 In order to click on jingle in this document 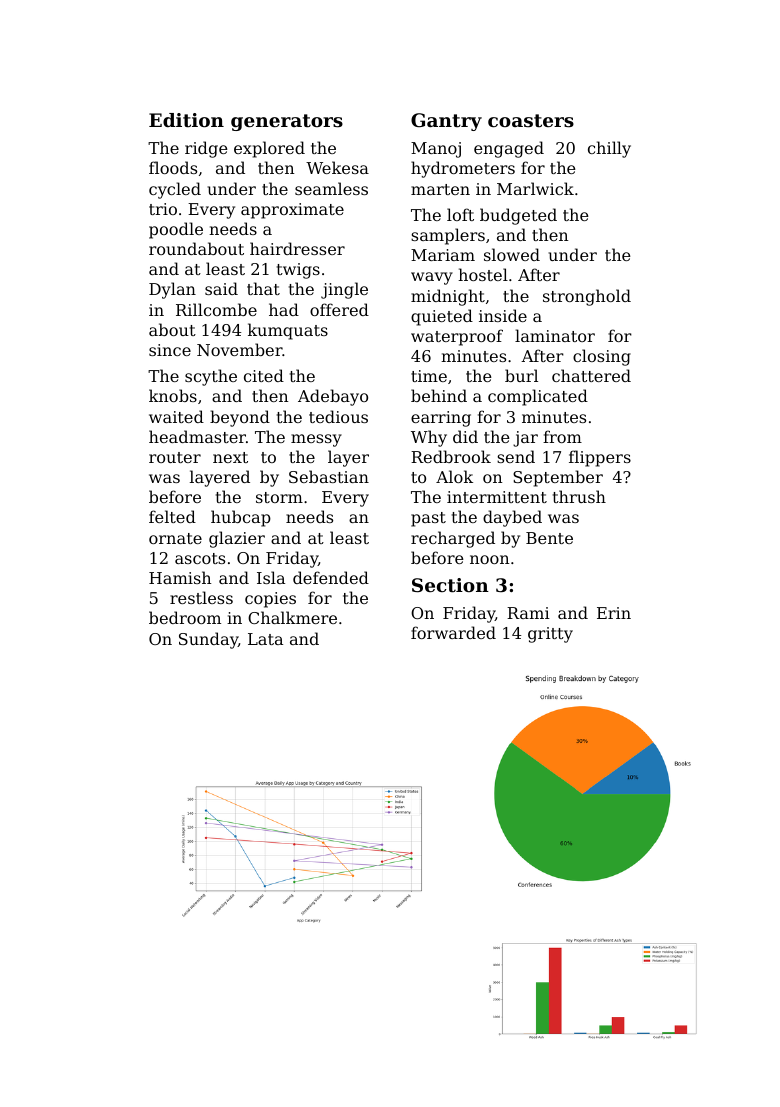, I will do `click(344, 290)`.
